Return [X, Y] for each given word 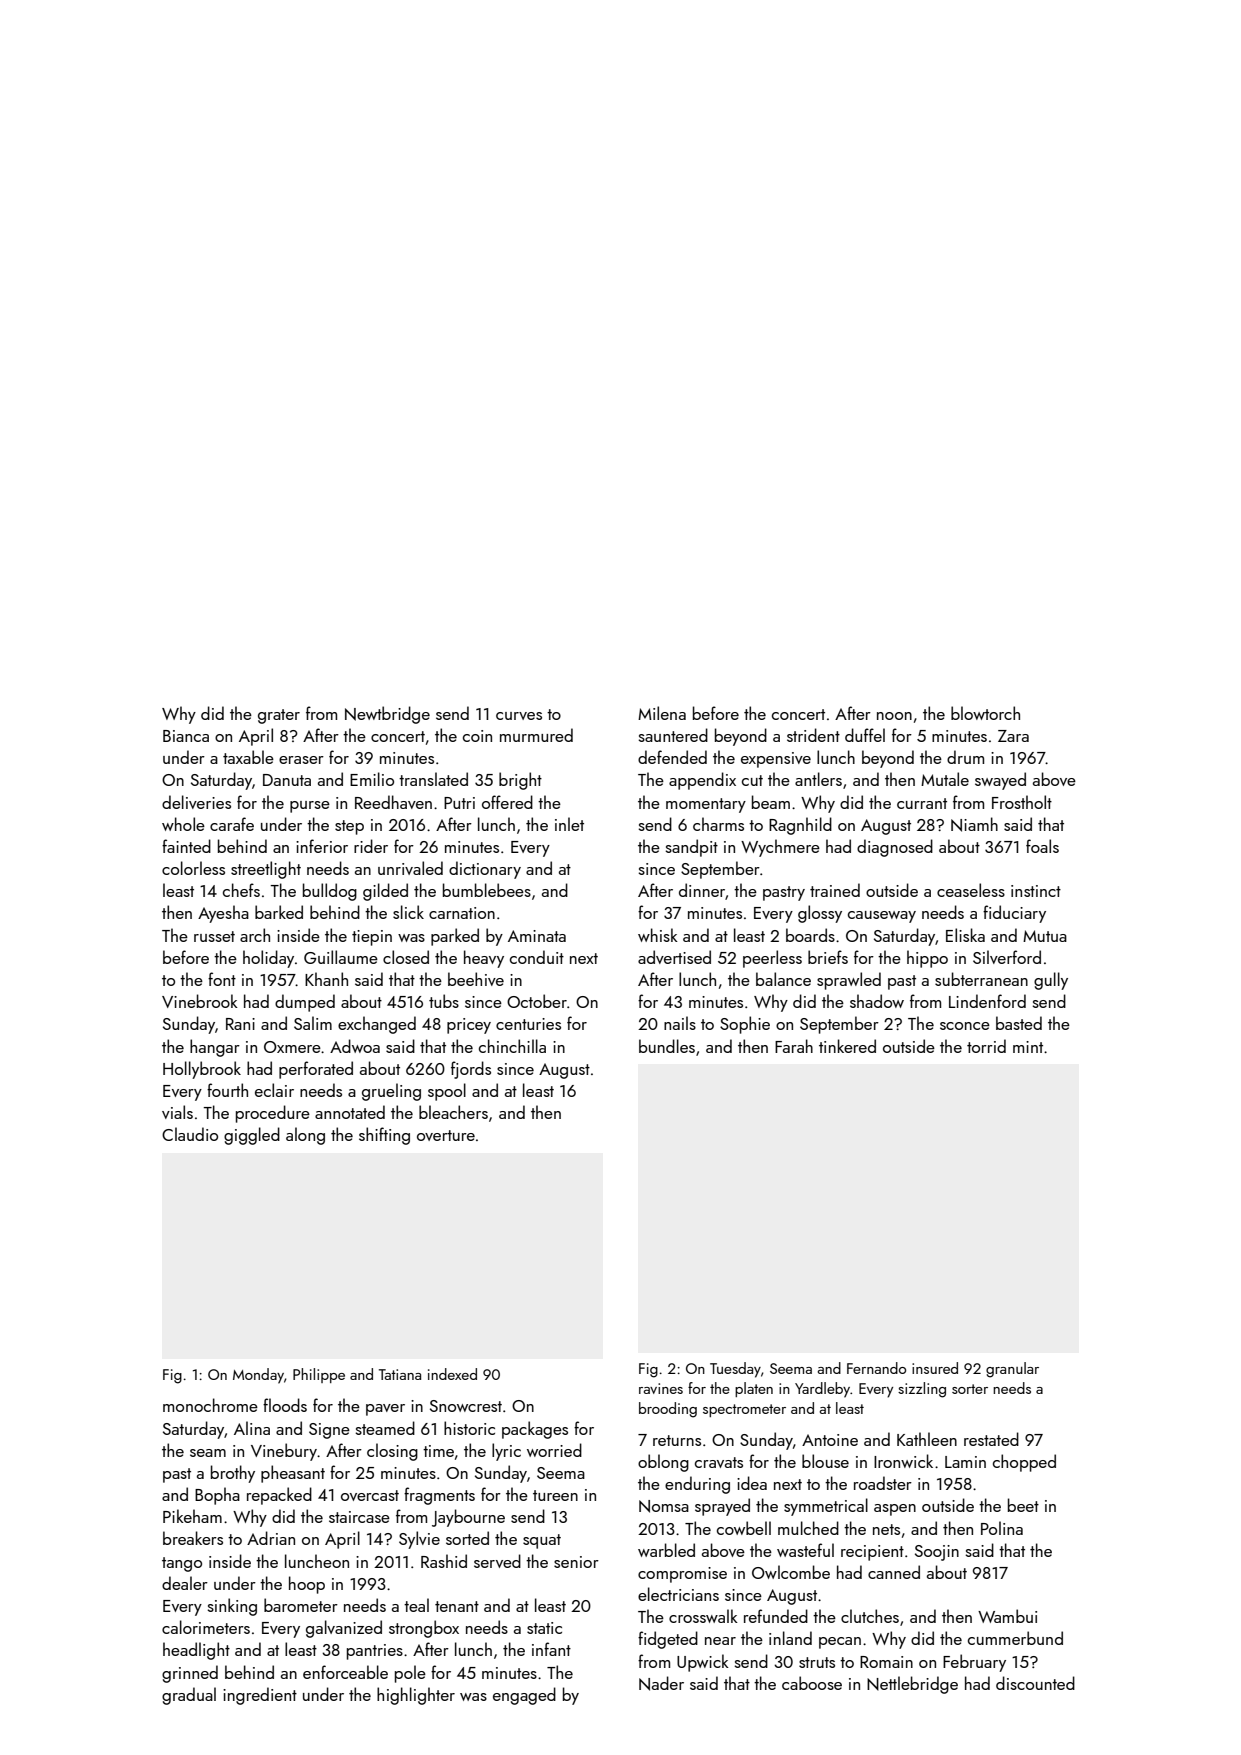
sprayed [722, 1507]
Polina [1002, 1528]
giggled [252, 1136]
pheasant [293, 1474]
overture [446, 1135]
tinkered [847, 1046]
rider [371, 846]
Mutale [945, 779]
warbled [666, 1550]
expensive [776, 760]
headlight [196, 1651]
